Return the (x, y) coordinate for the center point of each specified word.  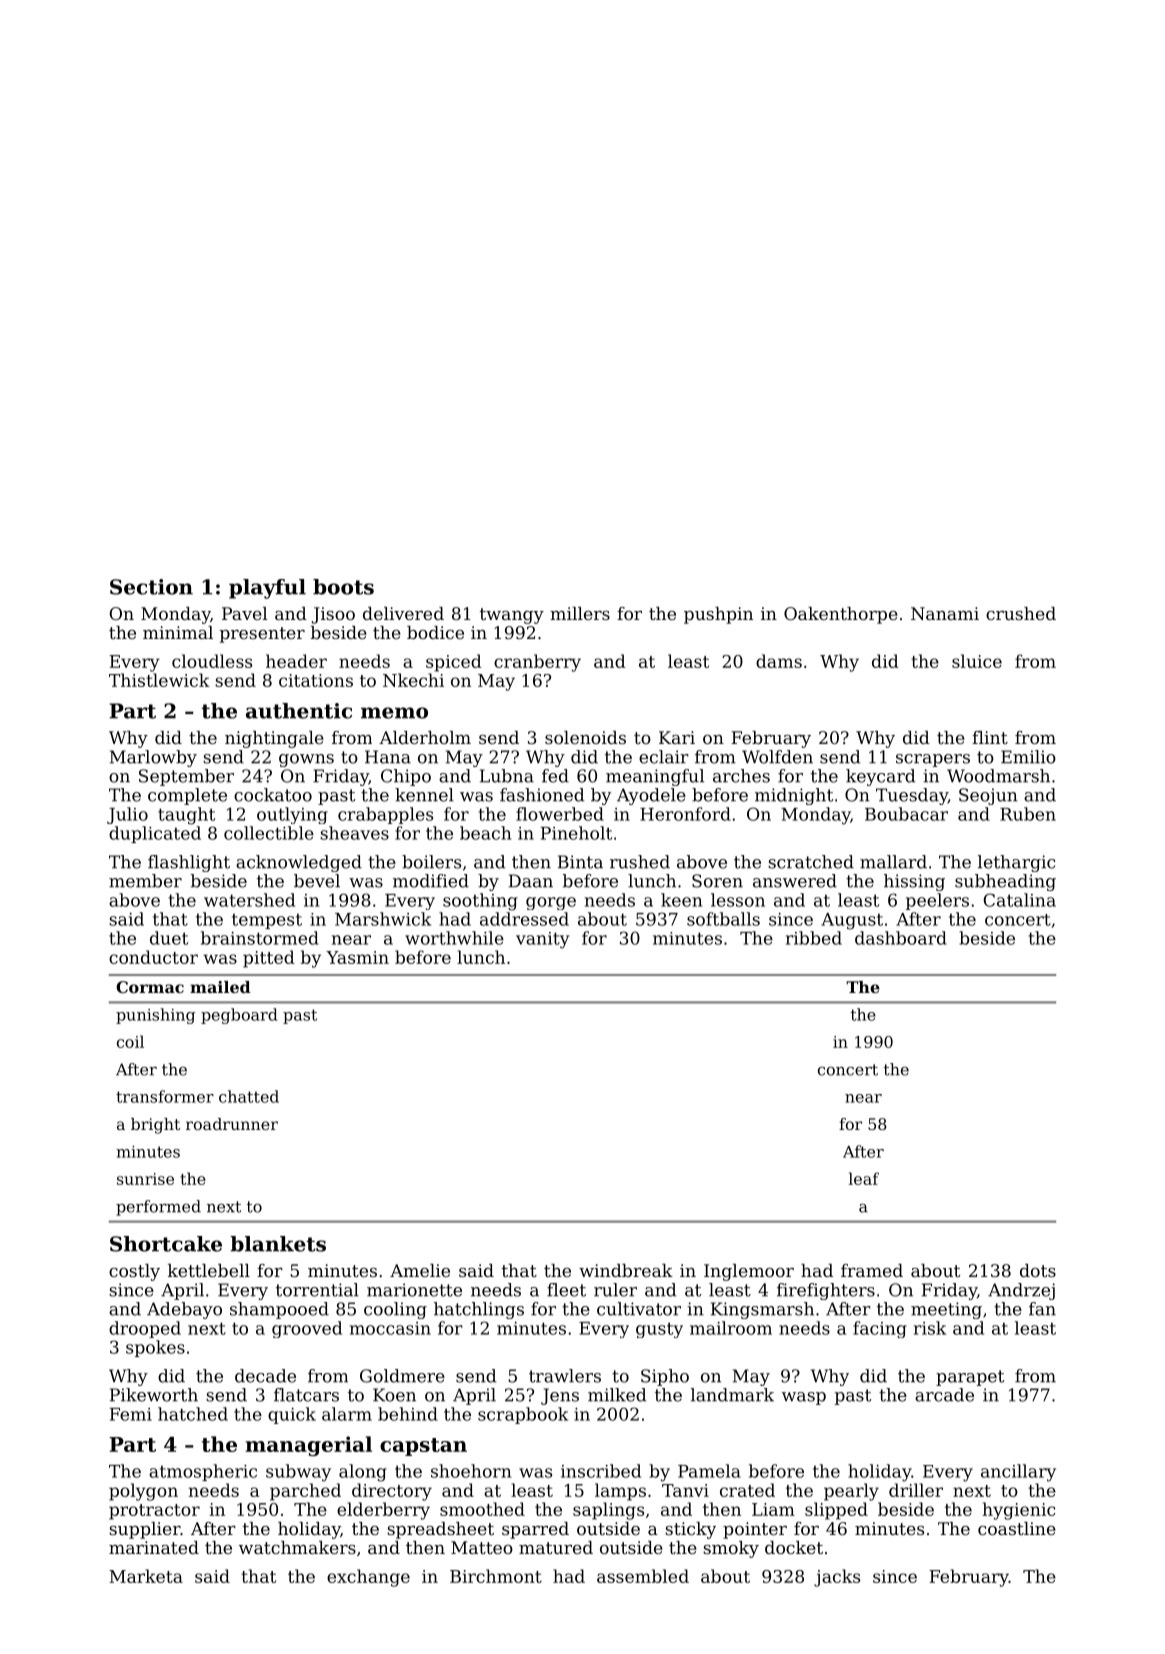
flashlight (189, 863)
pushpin (718, 615)
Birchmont (496, 1576)
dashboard (901, 938)
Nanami (945, 613)
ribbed (814, 938)
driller (916, 1490)
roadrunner (232, 1124)
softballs (723, 919)
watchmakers (297, 1547)
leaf (864, 1178)
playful (267, 589)
